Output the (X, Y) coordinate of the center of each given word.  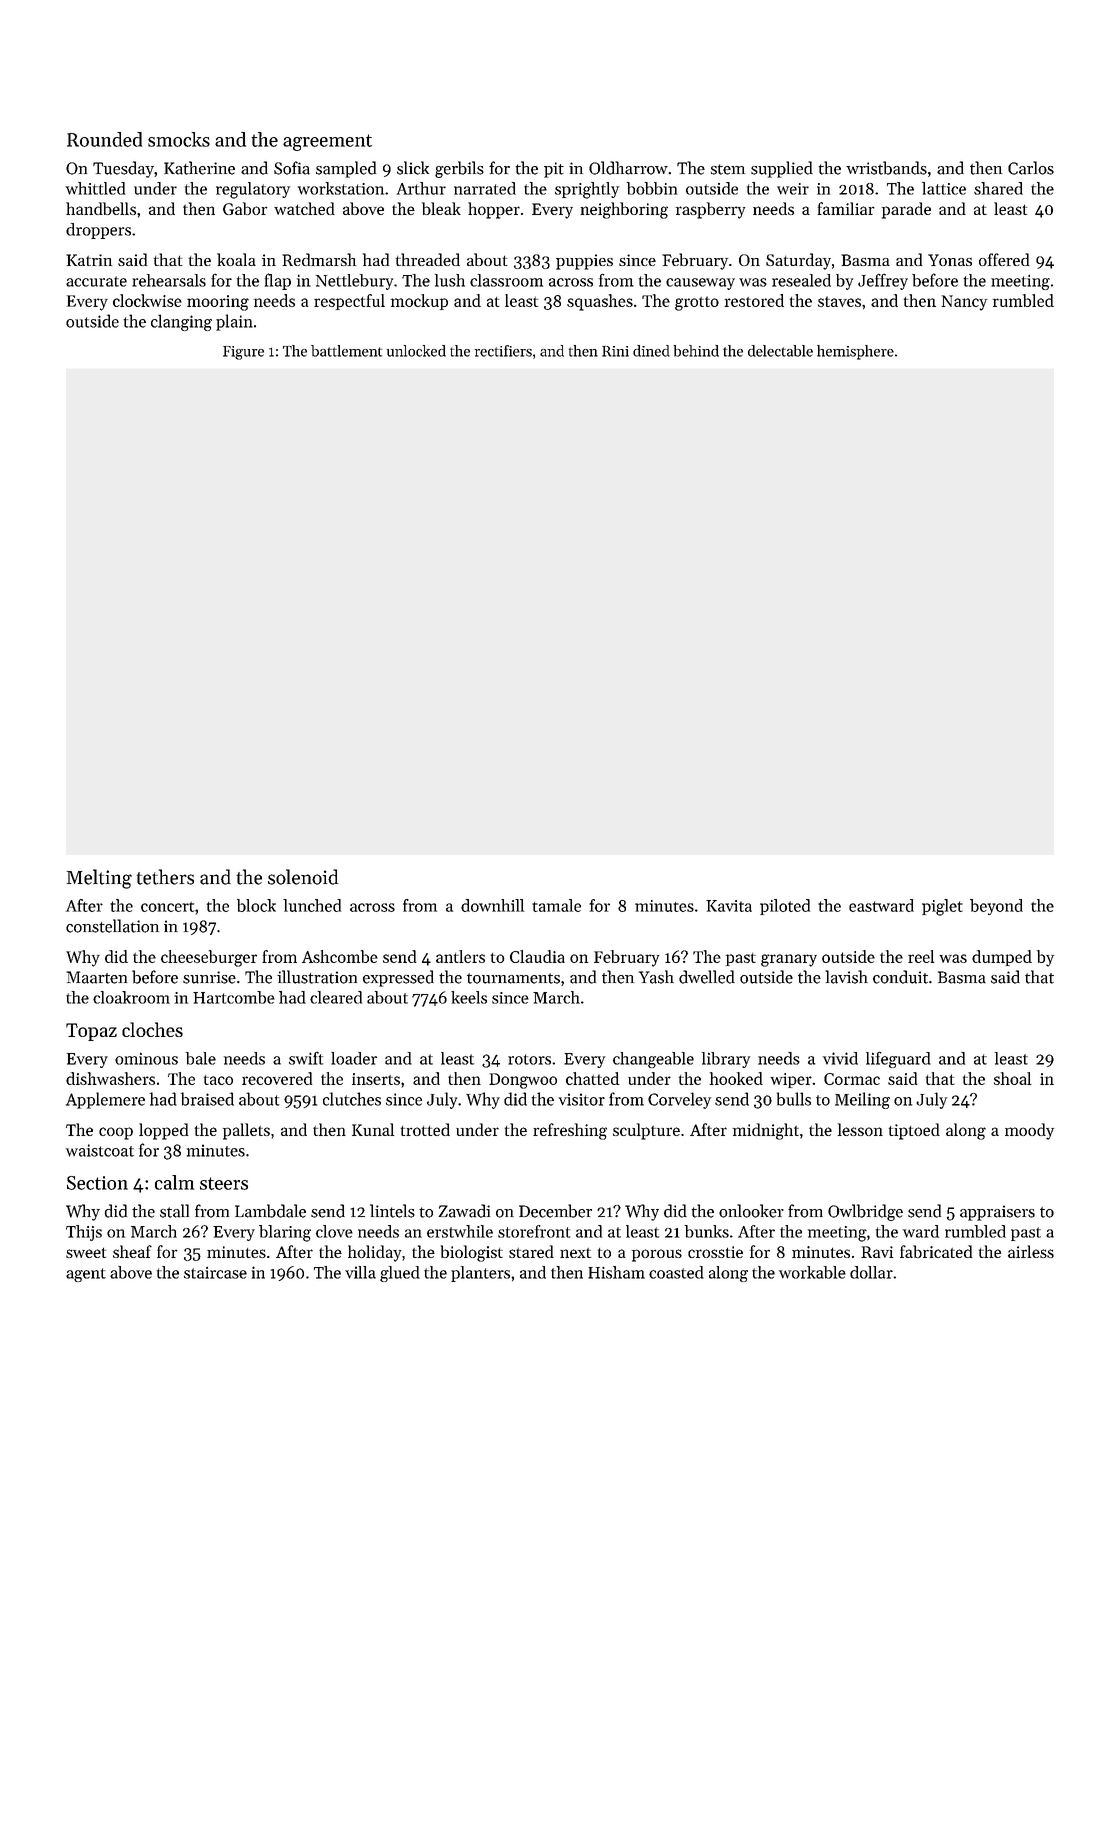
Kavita (729, 906)
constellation (112, 926)
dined (651, 351)
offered (1004, 259)
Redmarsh (319, 259)
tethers (165, 877)
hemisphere (855, 352)
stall (174, 1211)
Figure (243, 353)
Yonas (950, 260)
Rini (615, 351)
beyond (996, 907)
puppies (584, 262)
